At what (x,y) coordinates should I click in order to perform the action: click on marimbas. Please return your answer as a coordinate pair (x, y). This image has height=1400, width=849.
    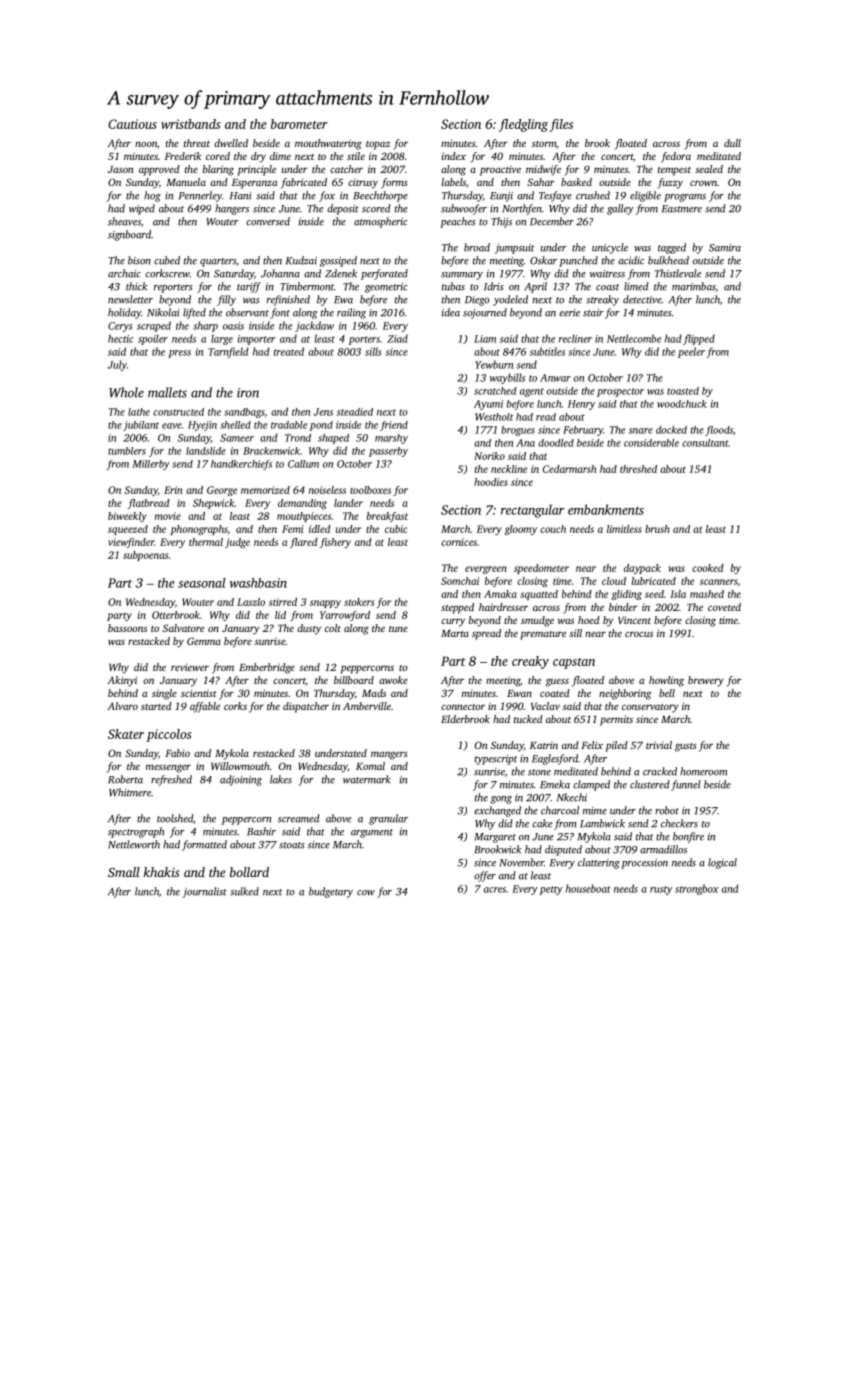
    Looking at the image, I should click on (694, 286).
